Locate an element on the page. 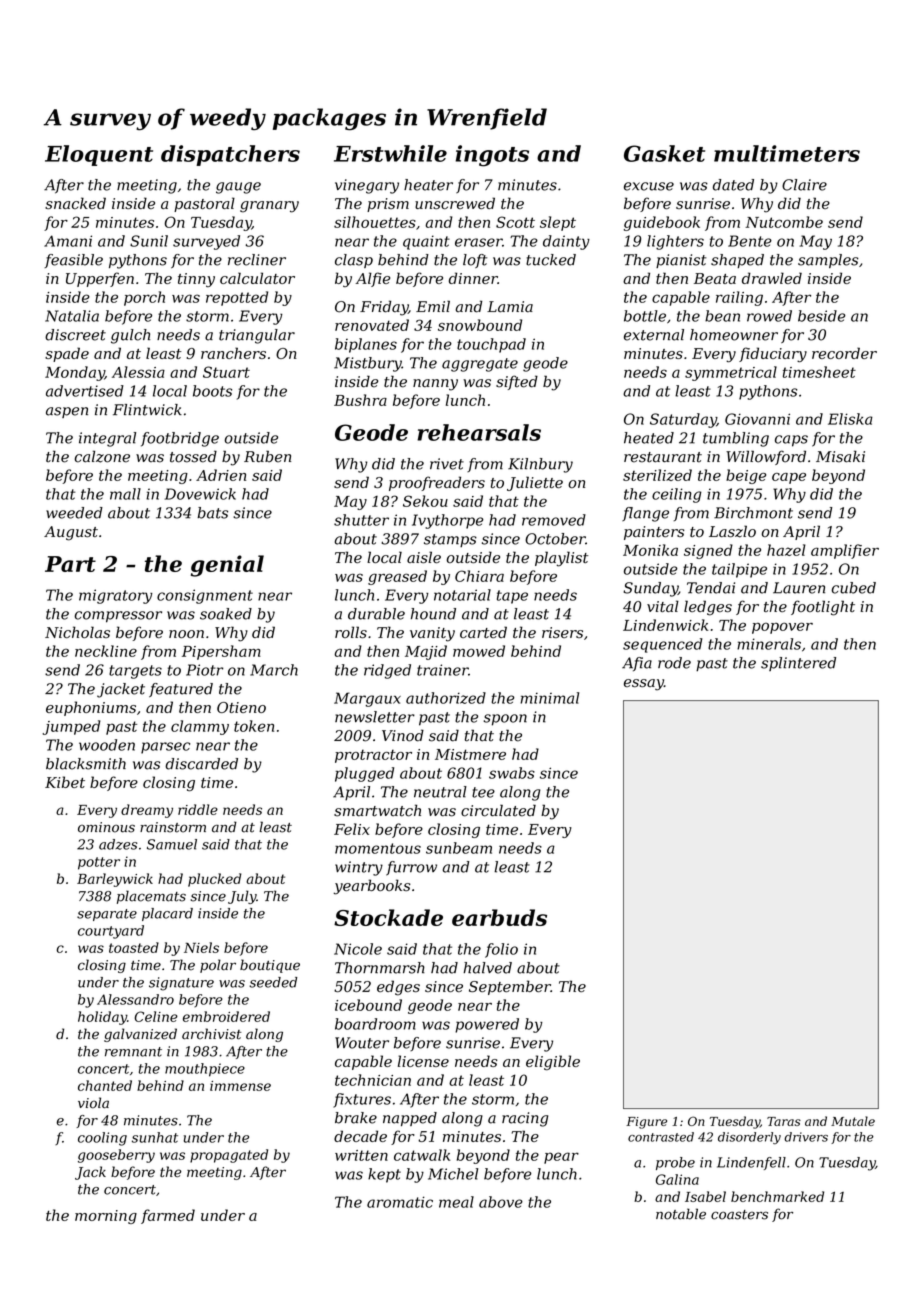 The width and height of the document is (924, 1308). meal is located at coordinates (456, 1202).
